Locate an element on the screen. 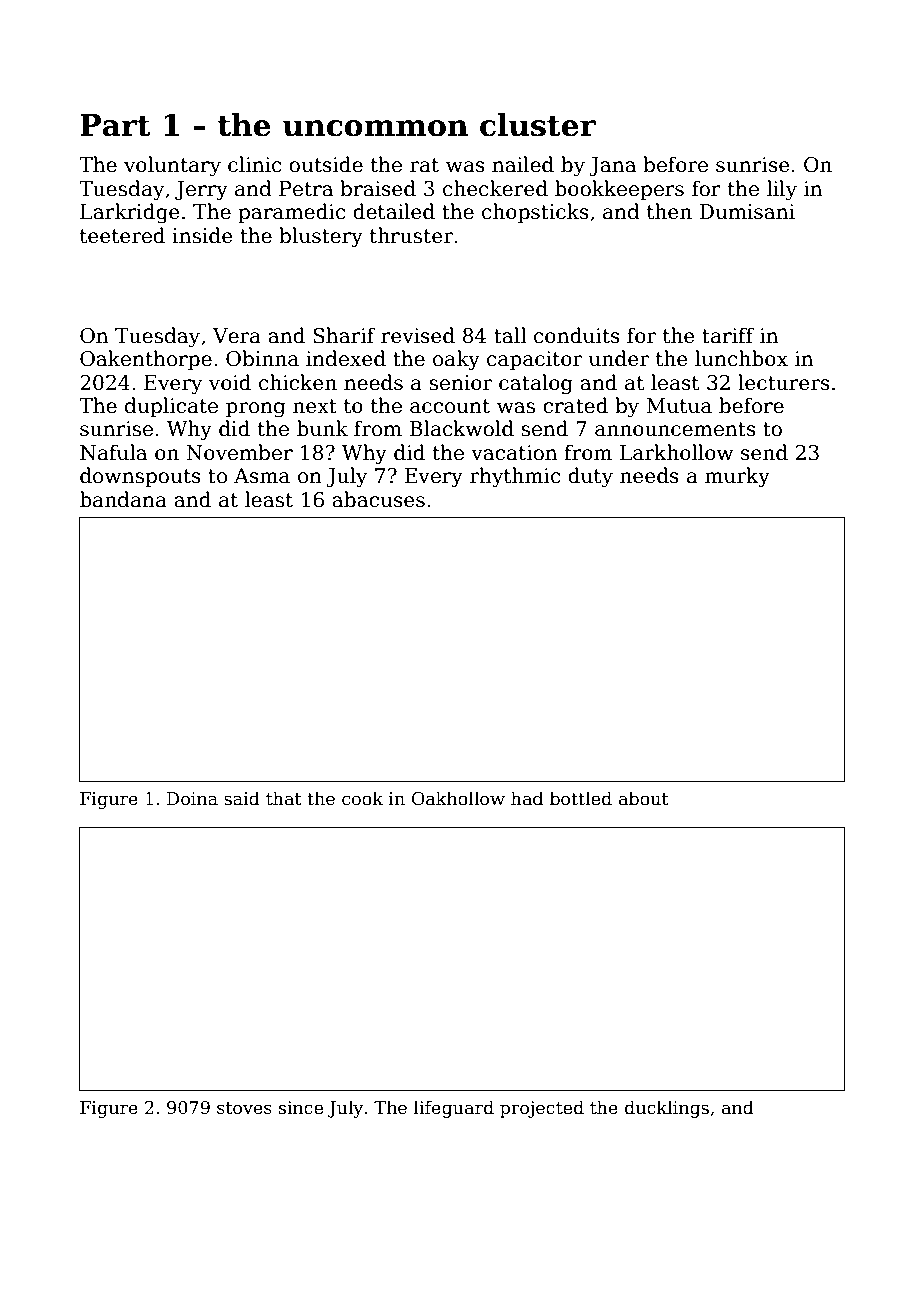  Part is located at coordinates (115, 125).
